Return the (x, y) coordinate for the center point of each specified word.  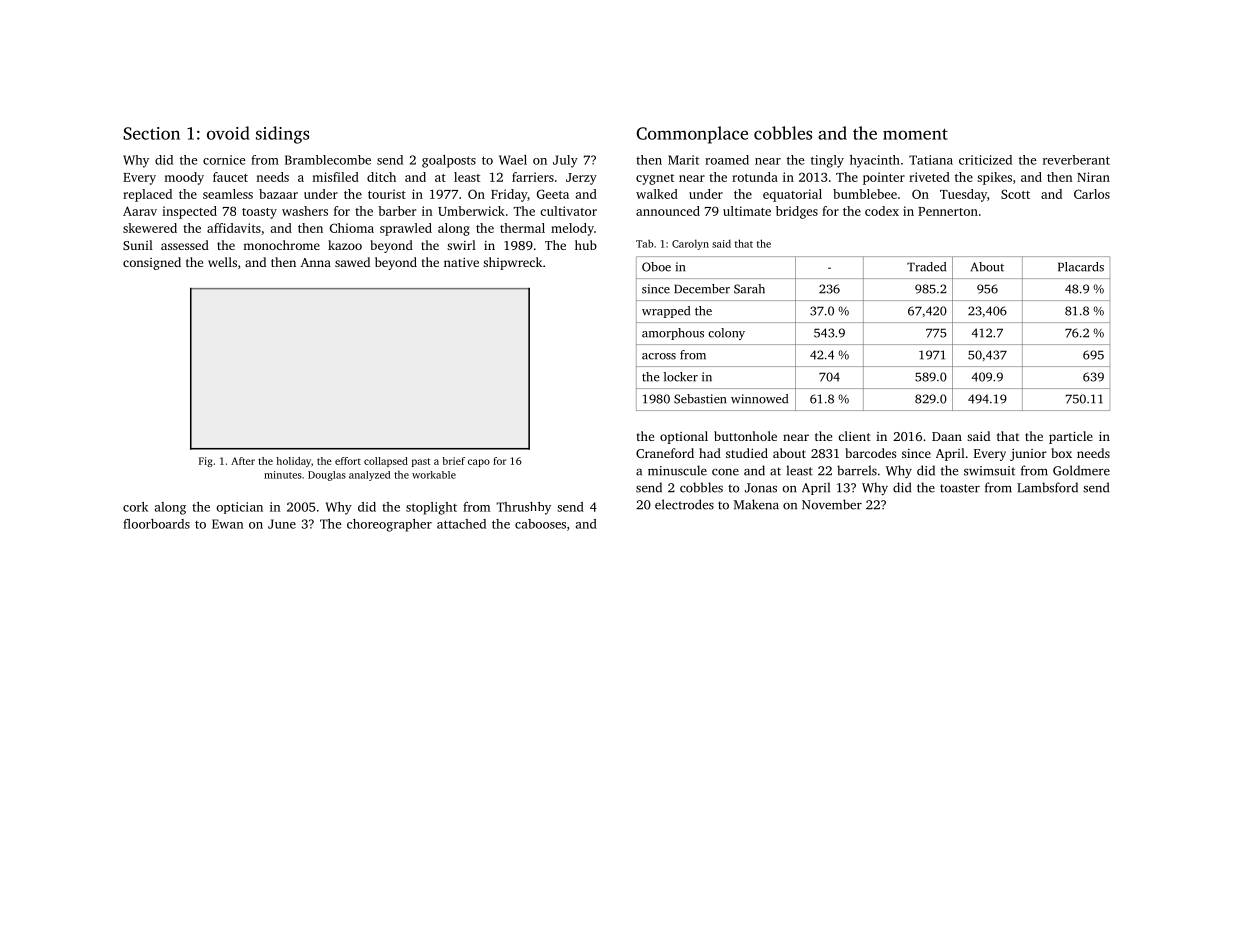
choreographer (389, 525)
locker (681, 377)
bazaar (278, 194)
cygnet (655, 179)
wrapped (666, 312)
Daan (947, 436)
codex (882, 211)
